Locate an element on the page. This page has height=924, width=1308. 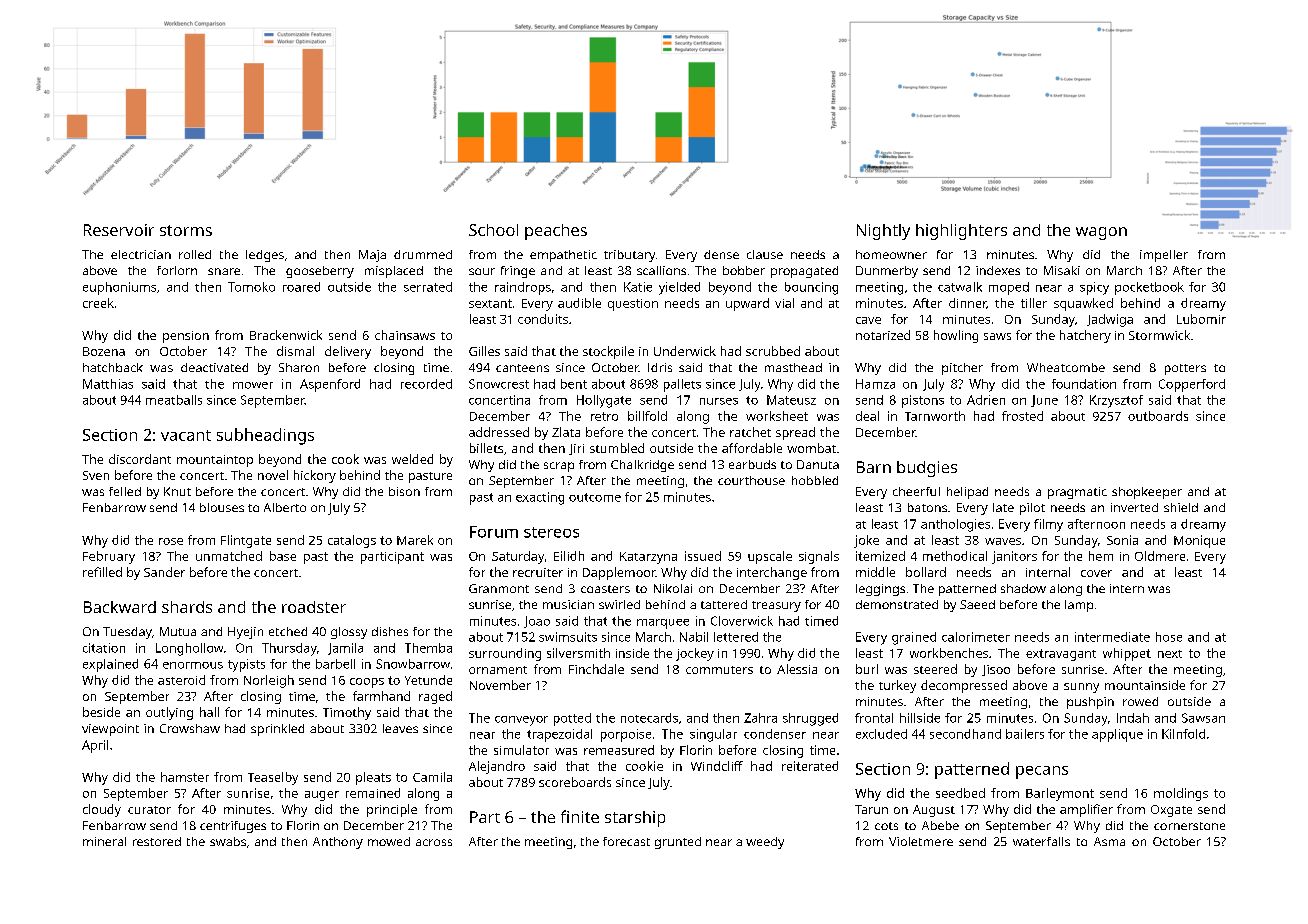
Alberto is located at coordinates (285, 507).
